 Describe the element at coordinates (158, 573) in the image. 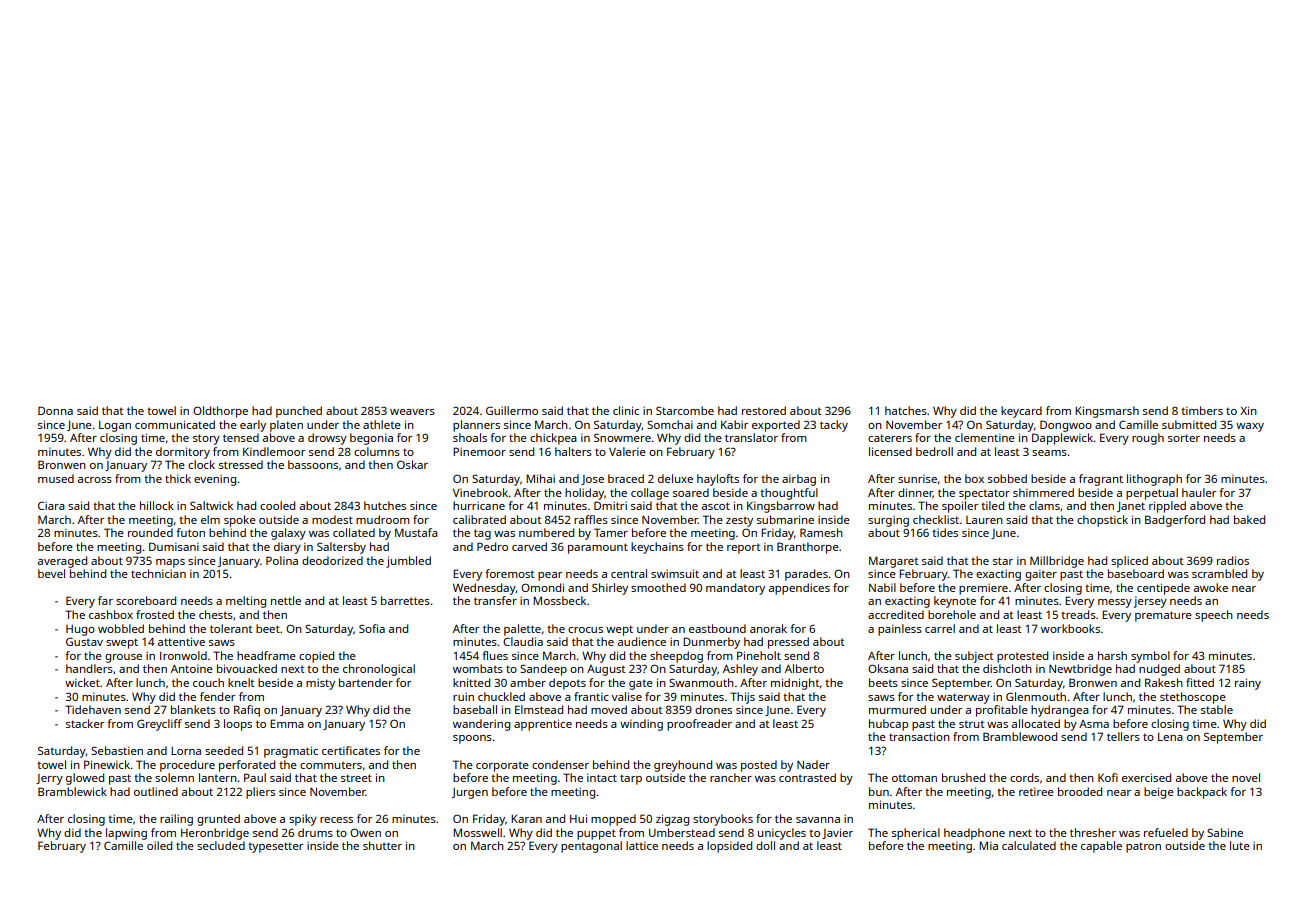

I see `technician` at that location.
